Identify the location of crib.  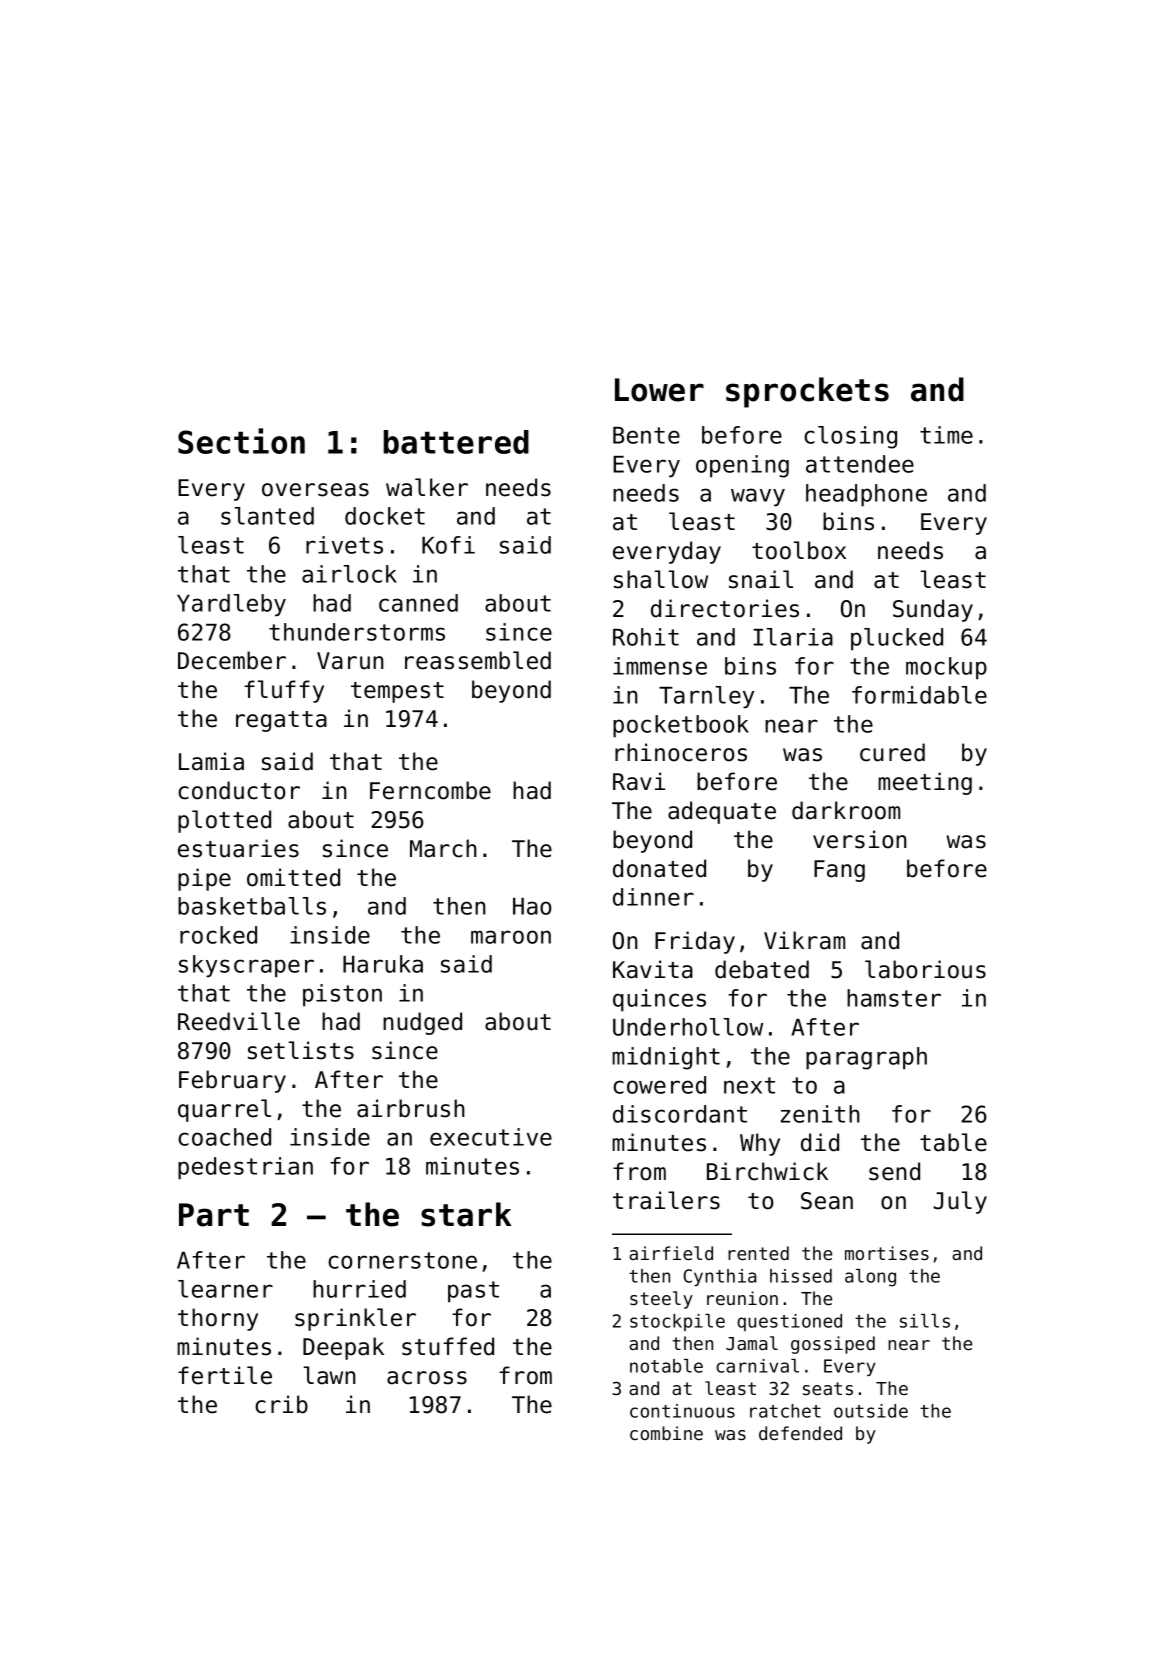
(281, 1404).
